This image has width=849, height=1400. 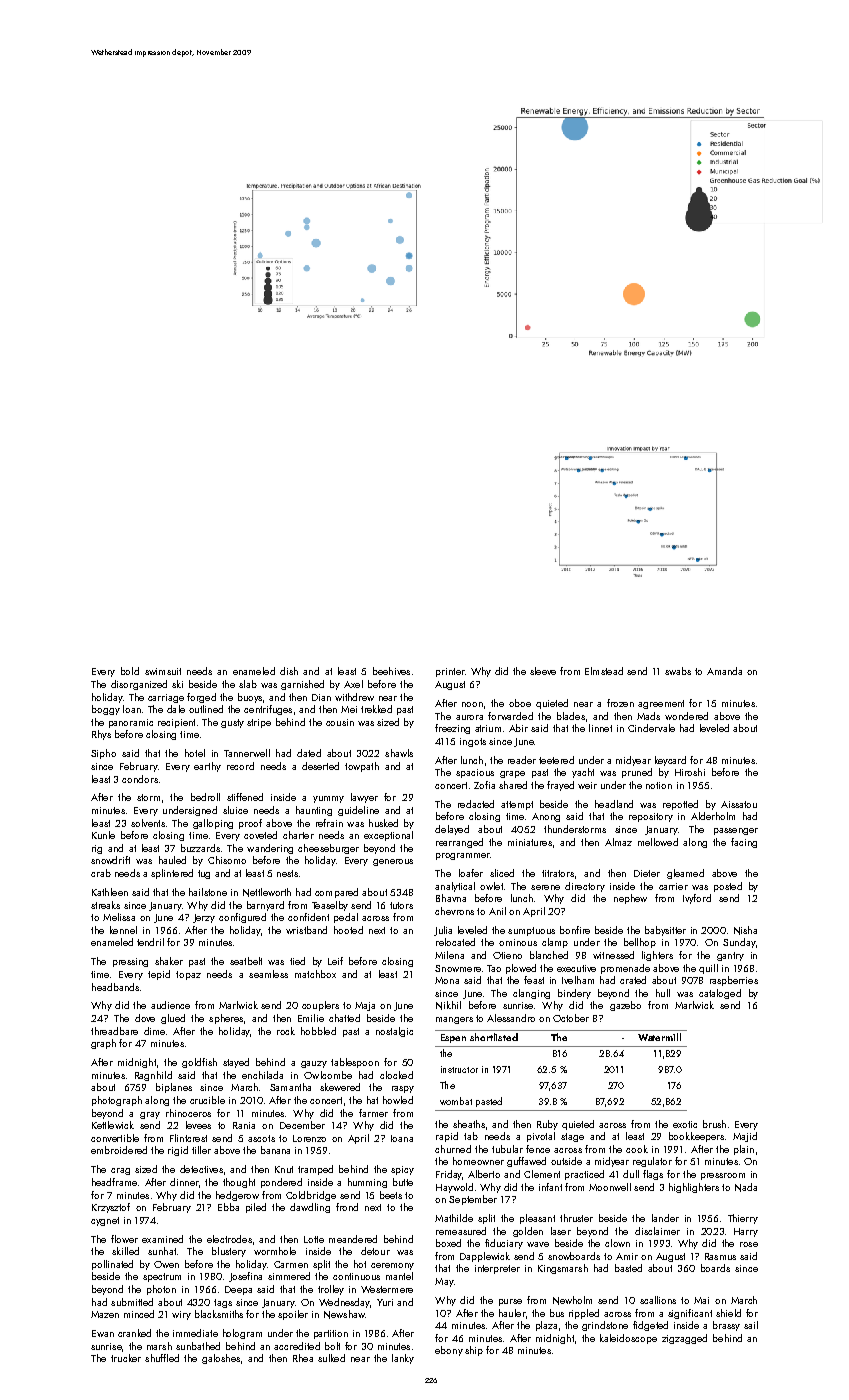 What do you see at coordinates (228, 1207) in the image?
I see `Ebba` at bounding box center [228, 1207].
